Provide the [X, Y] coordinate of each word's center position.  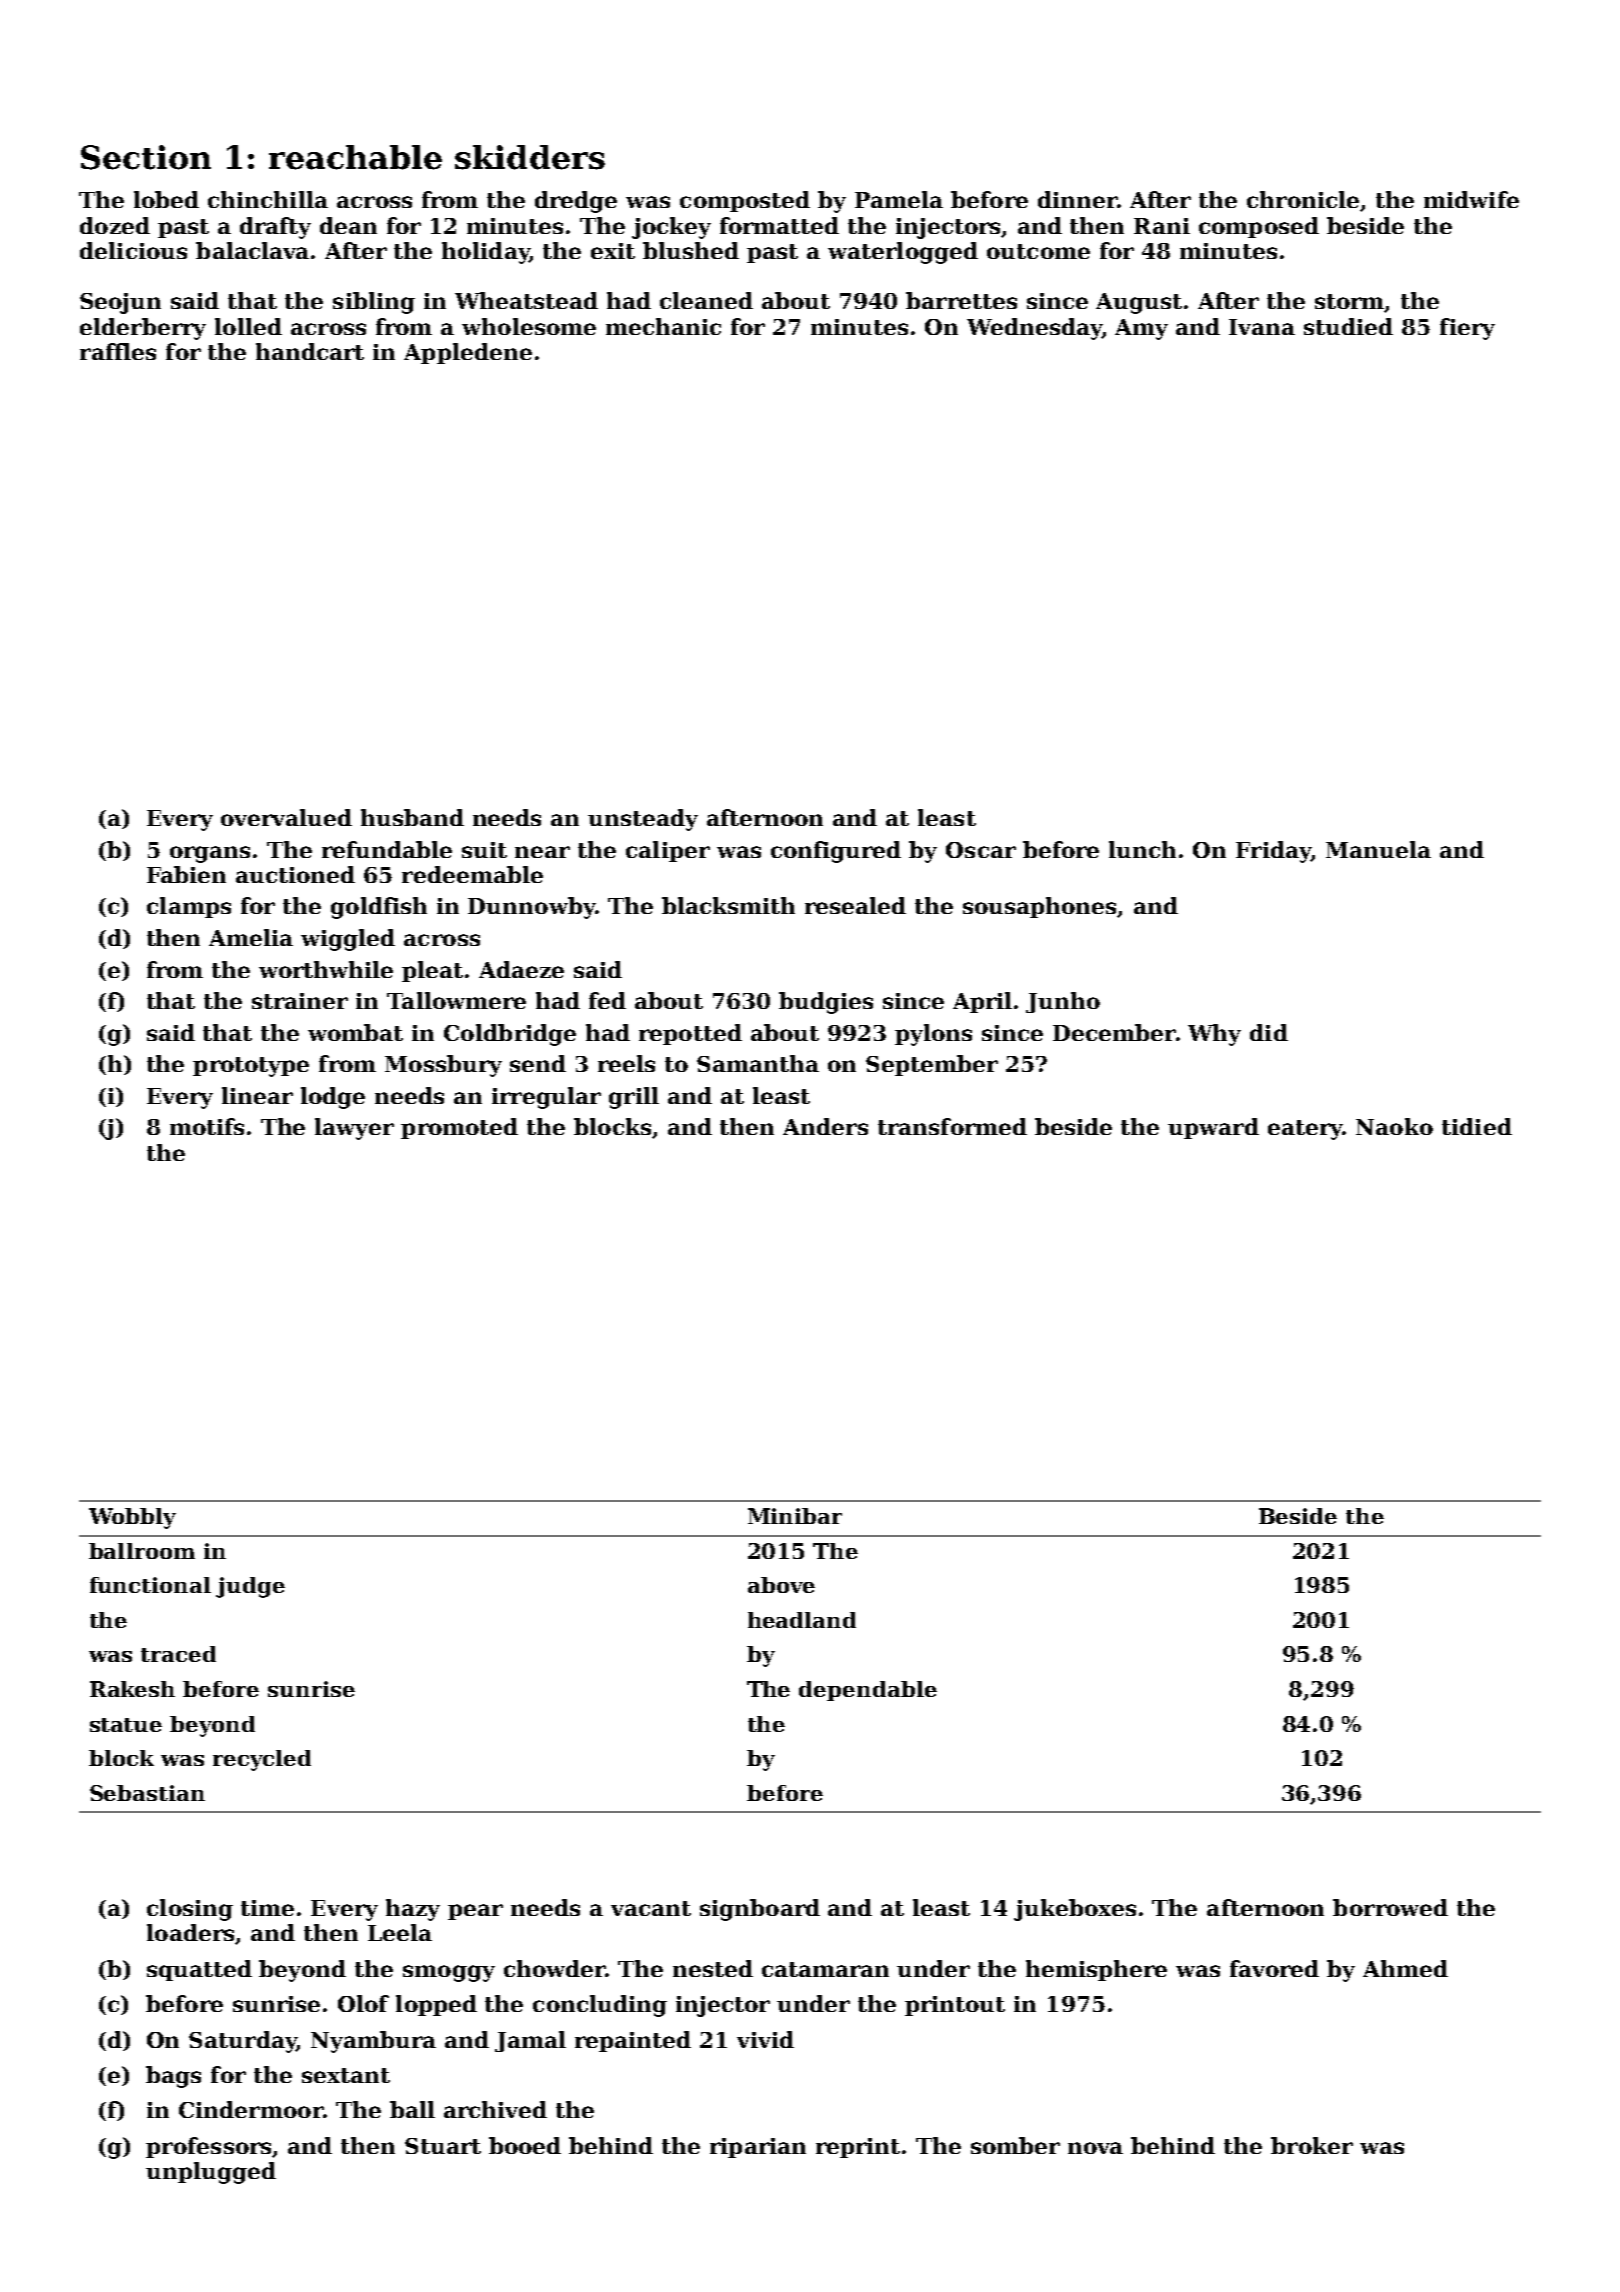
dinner [1077, 199]
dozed [115, 225]
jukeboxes [1075, 1910]
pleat [432, 971]
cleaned [706, 300]
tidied [1477, 1126]
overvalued [286, 817]
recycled [262, 1760]
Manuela [1378, 849]
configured [836, 852]
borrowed [1390, 1907]
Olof [363, 2003]
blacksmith [728, 905]
